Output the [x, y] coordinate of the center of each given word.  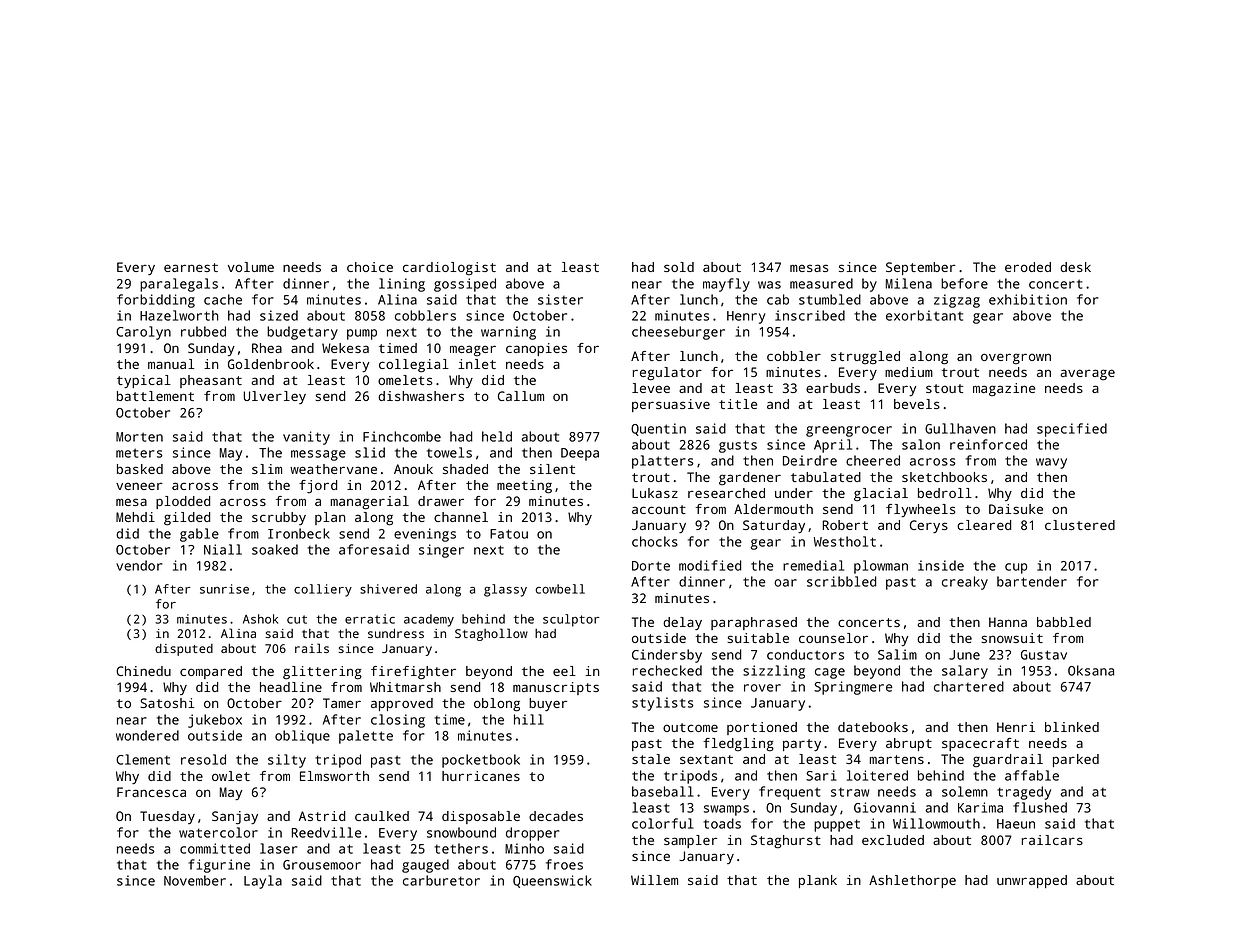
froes [564, 864]
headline [291, 687]
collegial [414, 366]
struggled [865, 358]
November [195, 880]
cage [830, 673]
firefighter [413, 673]
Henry [746, 317]
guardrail [1008, 761]
